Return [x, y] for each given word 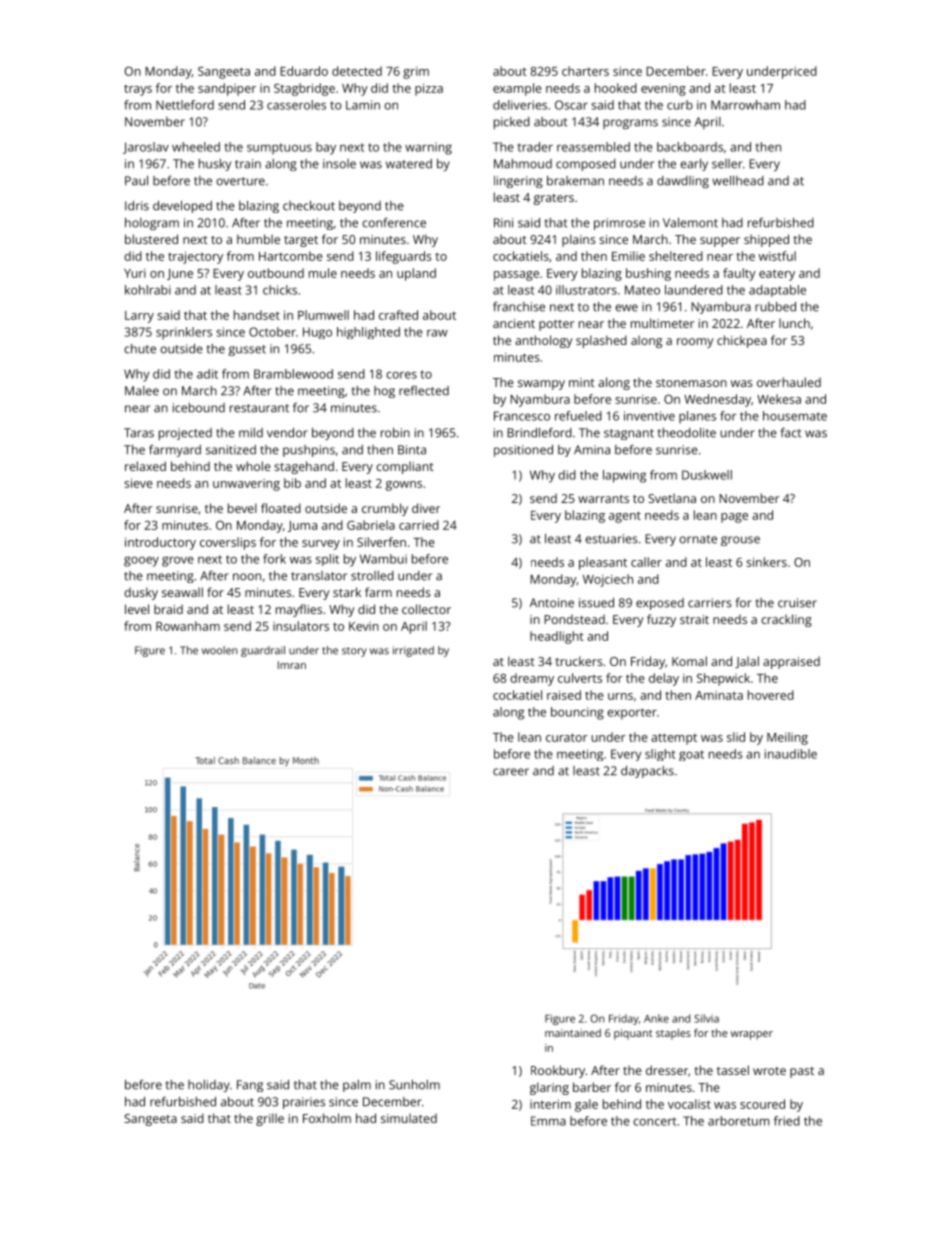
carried [419, 525]
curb [680, 105]
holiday [209, 1086]
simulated [409, 1118]
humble [258, 239]
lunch [794, 323]
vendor [287, 433]
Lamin [363, 105]
